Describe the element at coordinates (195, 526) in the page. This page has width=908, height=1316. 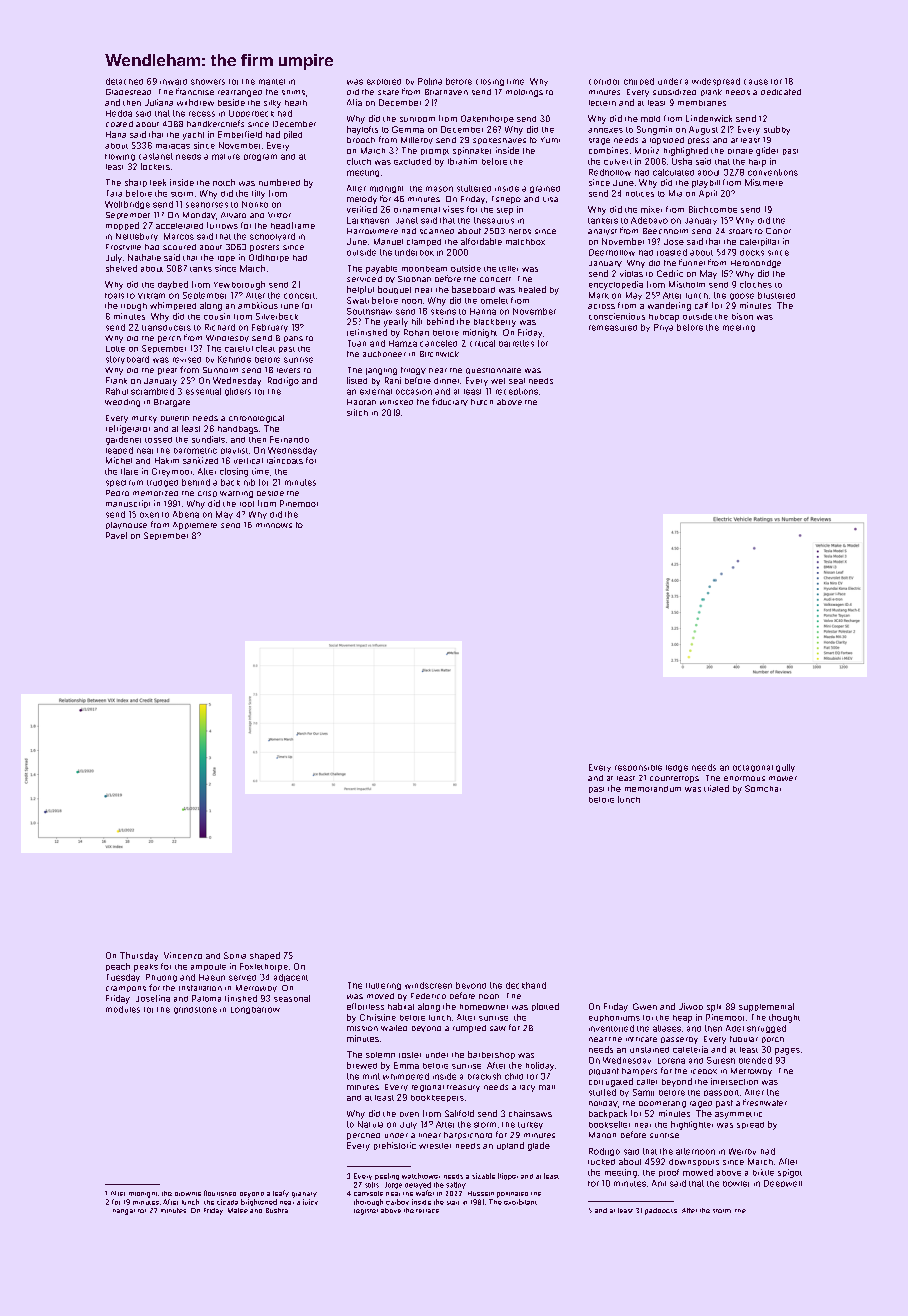
I see `Applemere` at that location.
